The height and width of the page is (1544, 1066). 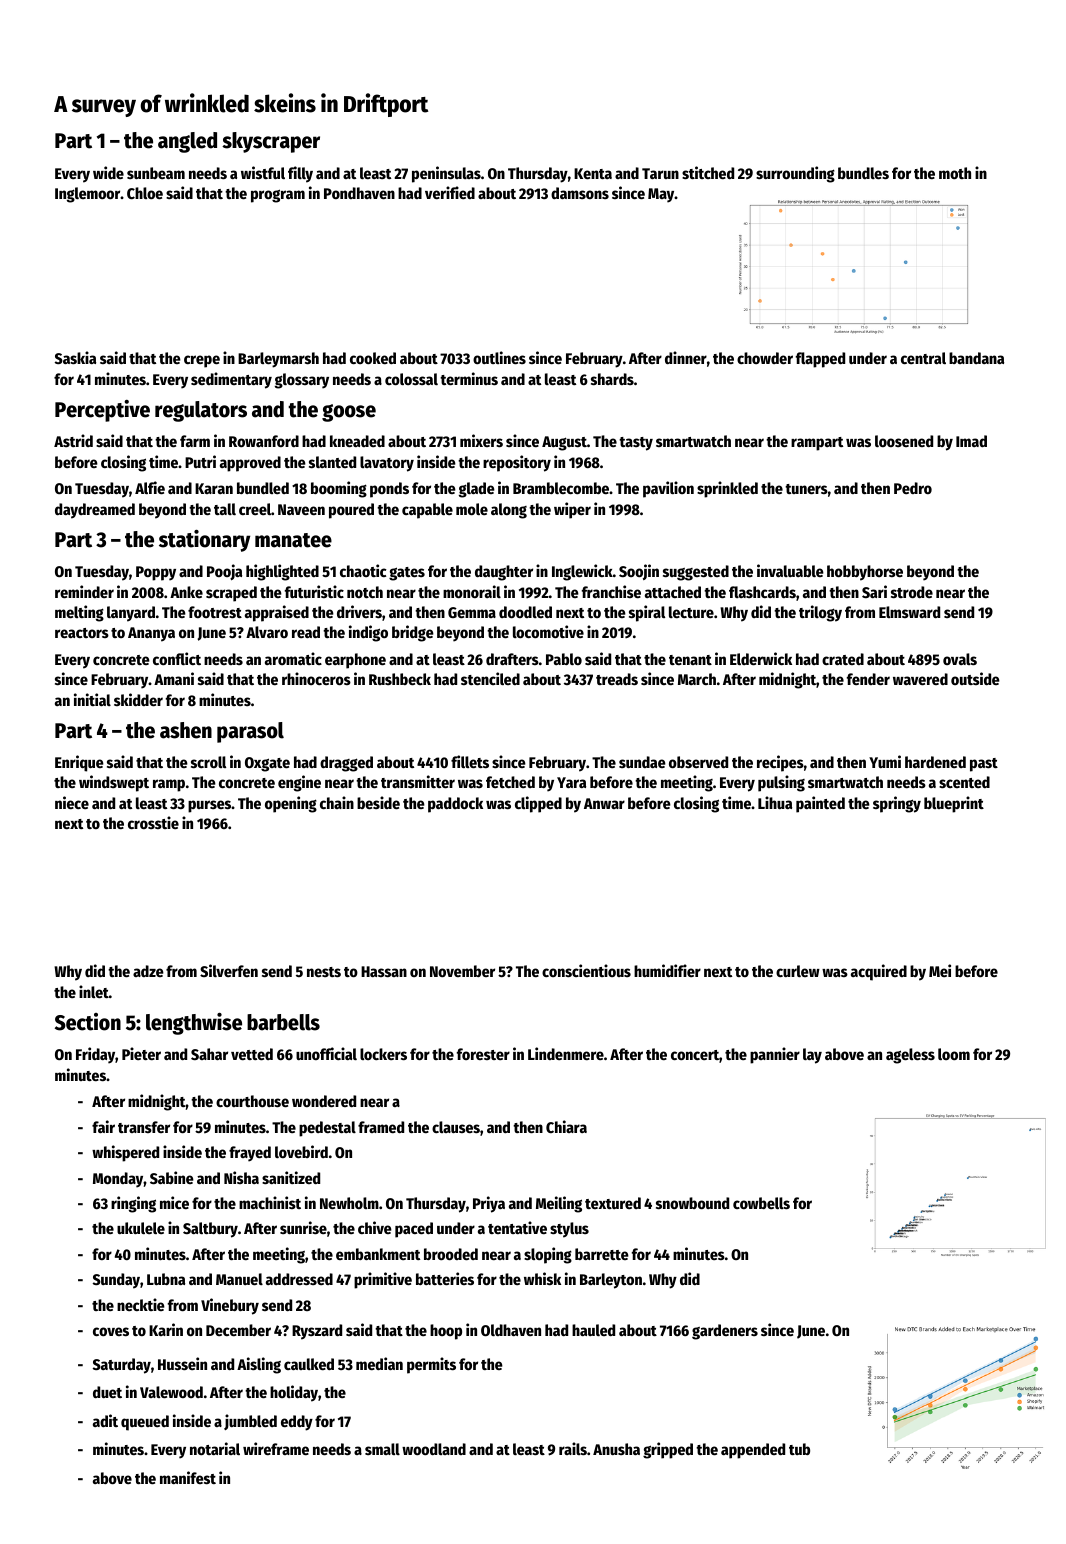 What do you see at coordinates (141, 1053) in the page?
I see `Pieter` at bounding box center [141, 1053].
